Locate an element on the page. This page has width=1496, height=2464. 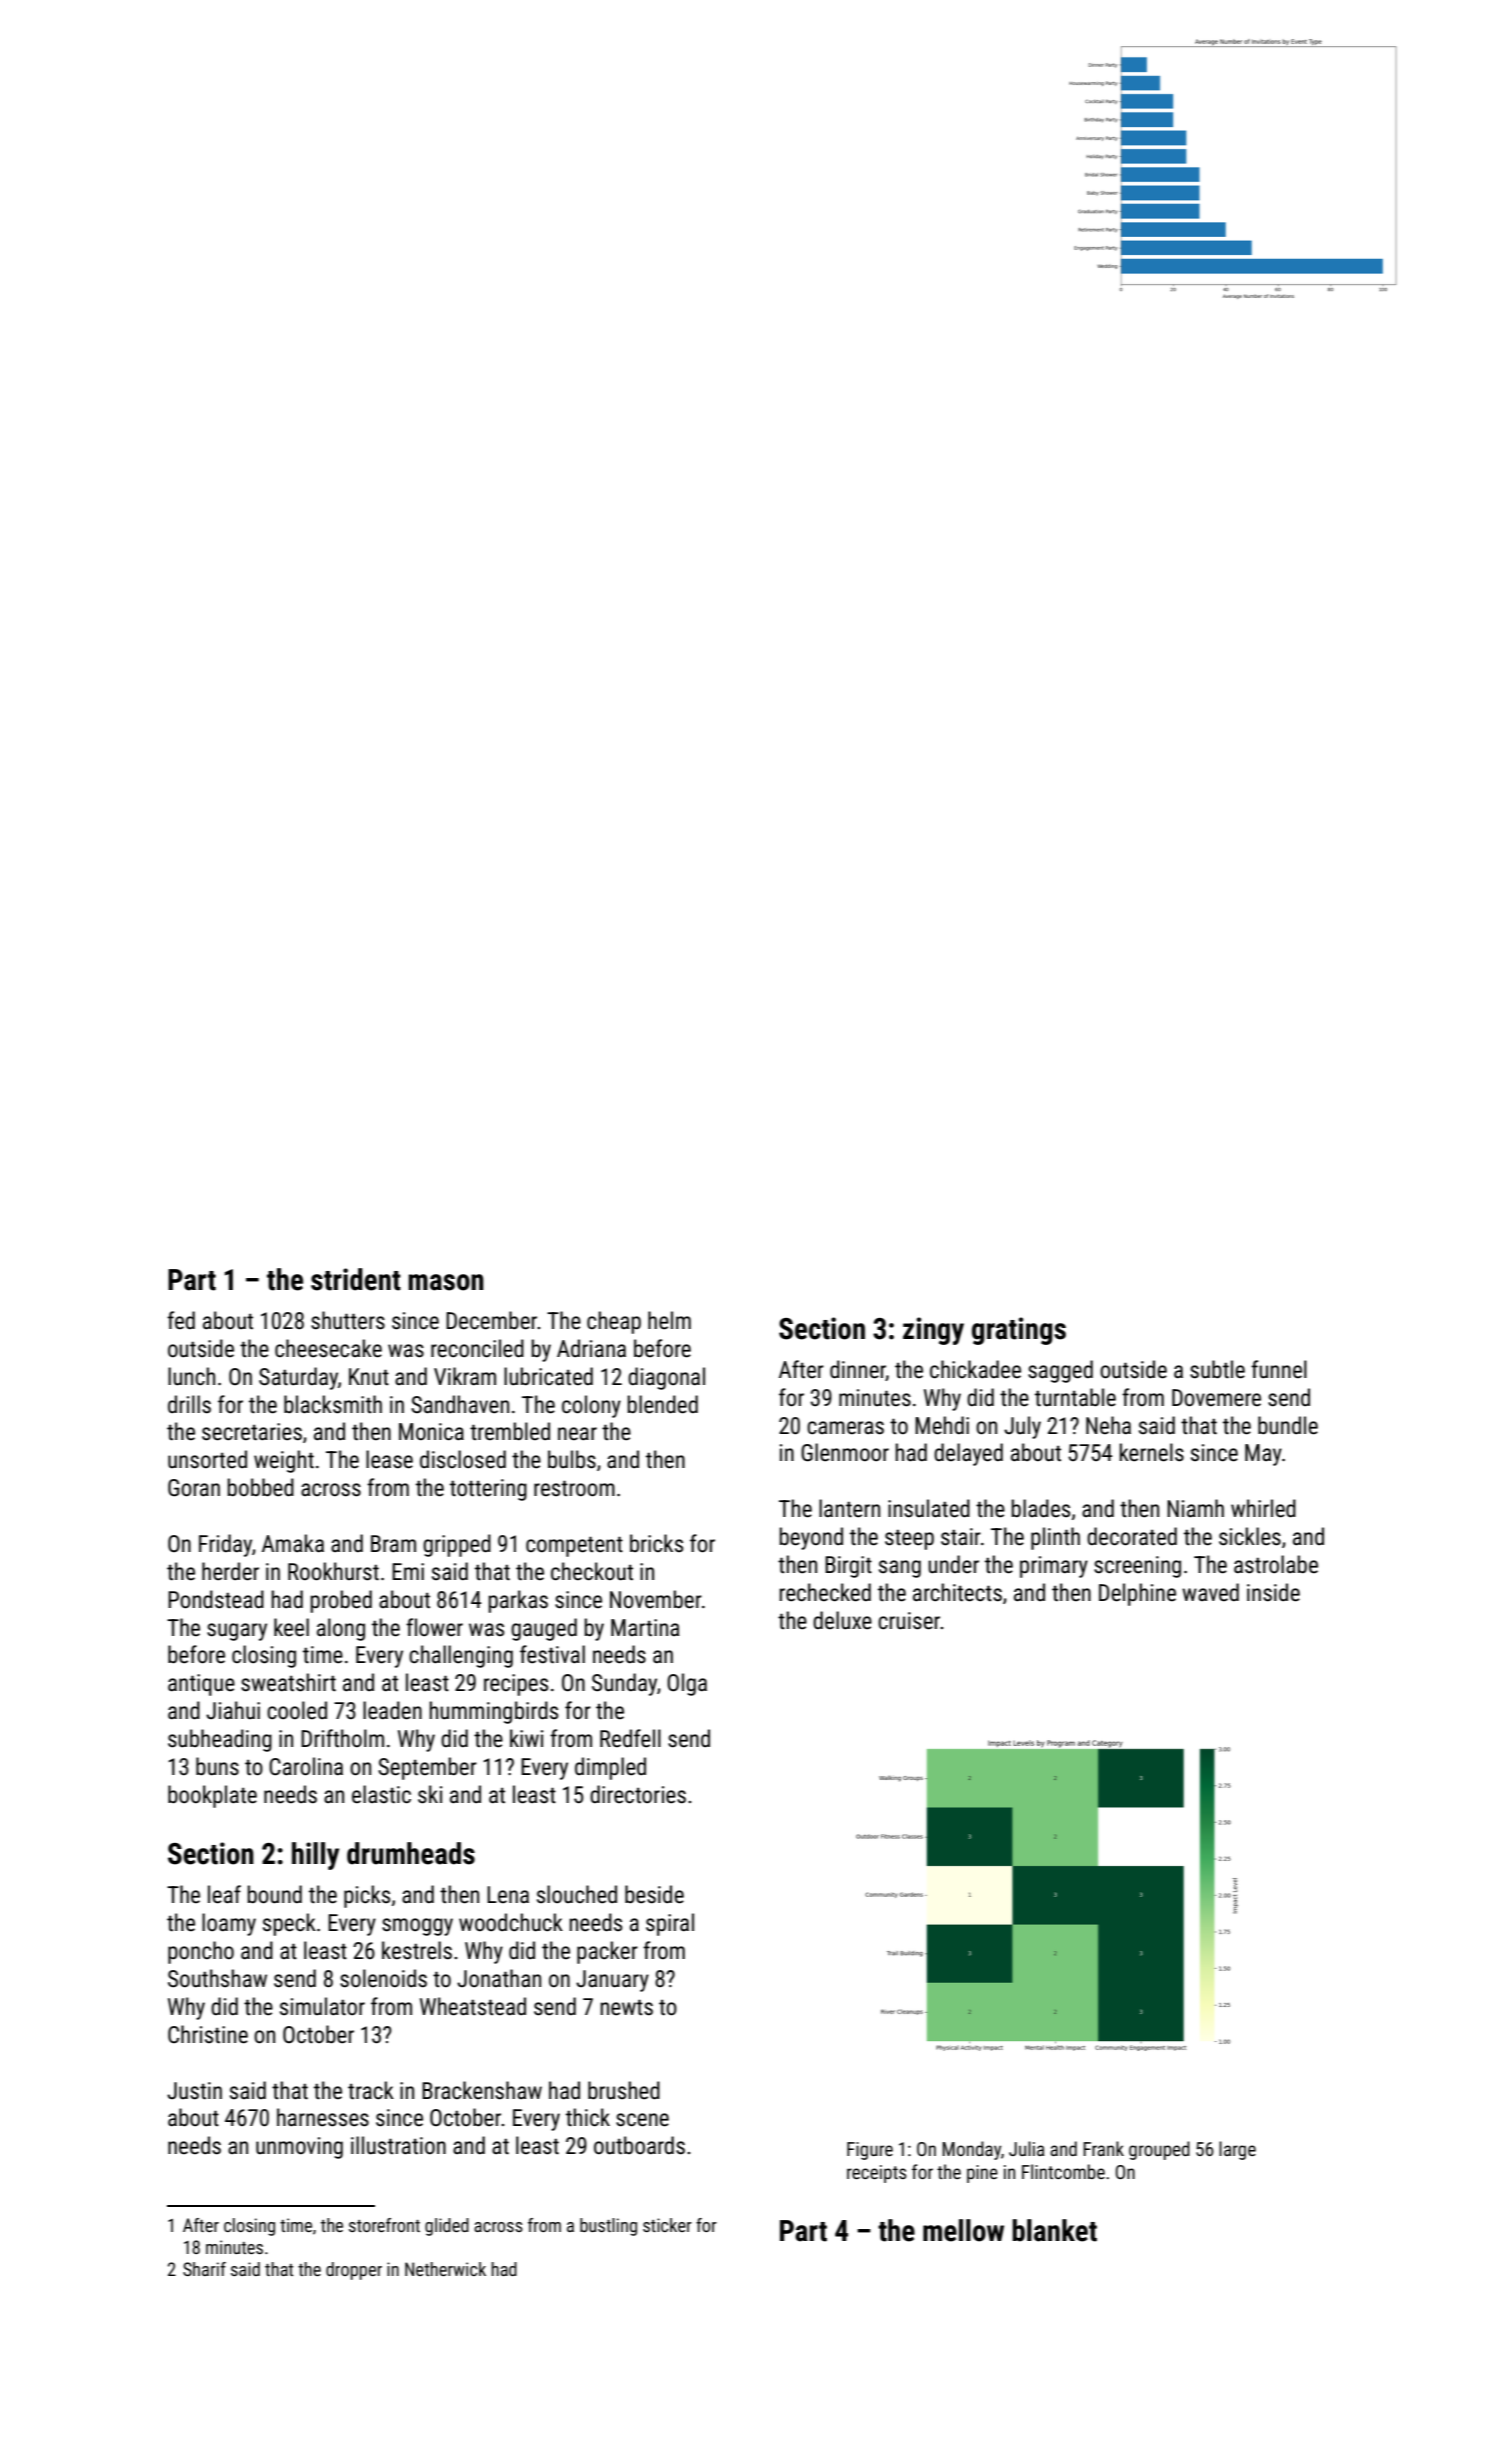
picks is located at coordinates (367, 1896).
